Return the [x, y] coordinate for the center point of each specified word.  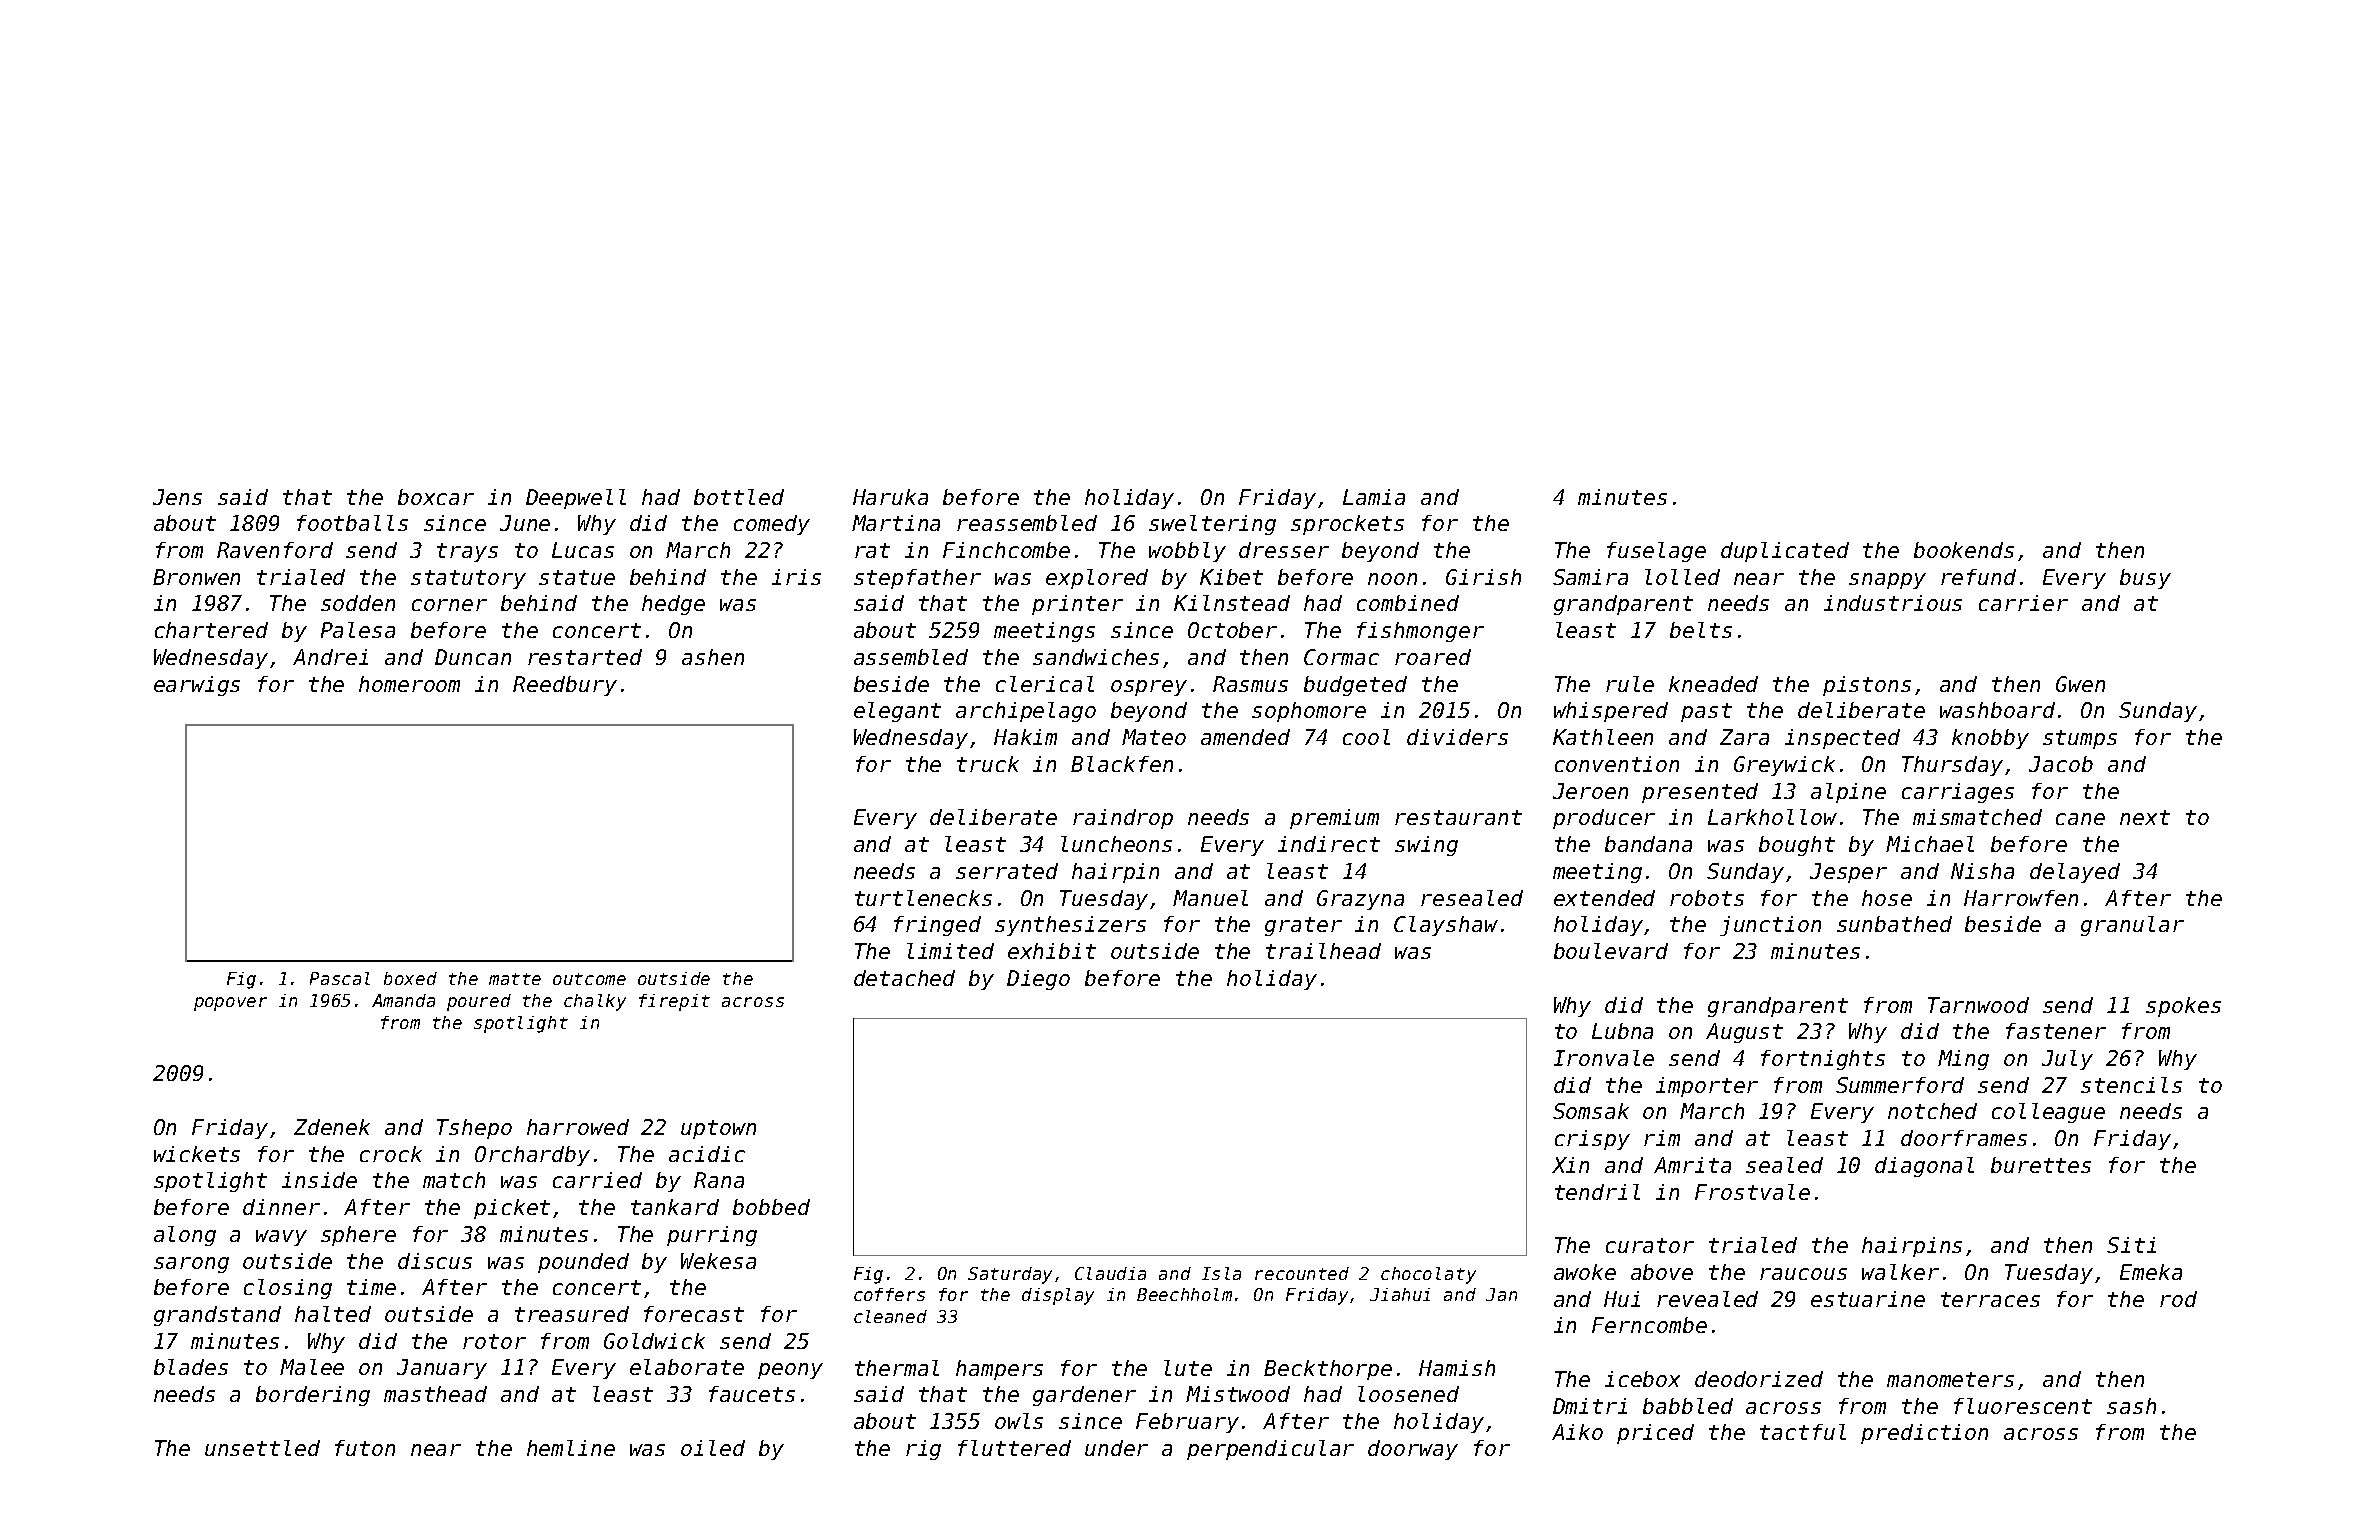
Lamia [1374, 497]
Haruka [890, 497]
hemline [571, 1448]
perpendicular [1270, 1450]
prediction [1924, 1434]
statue [577, 577]
